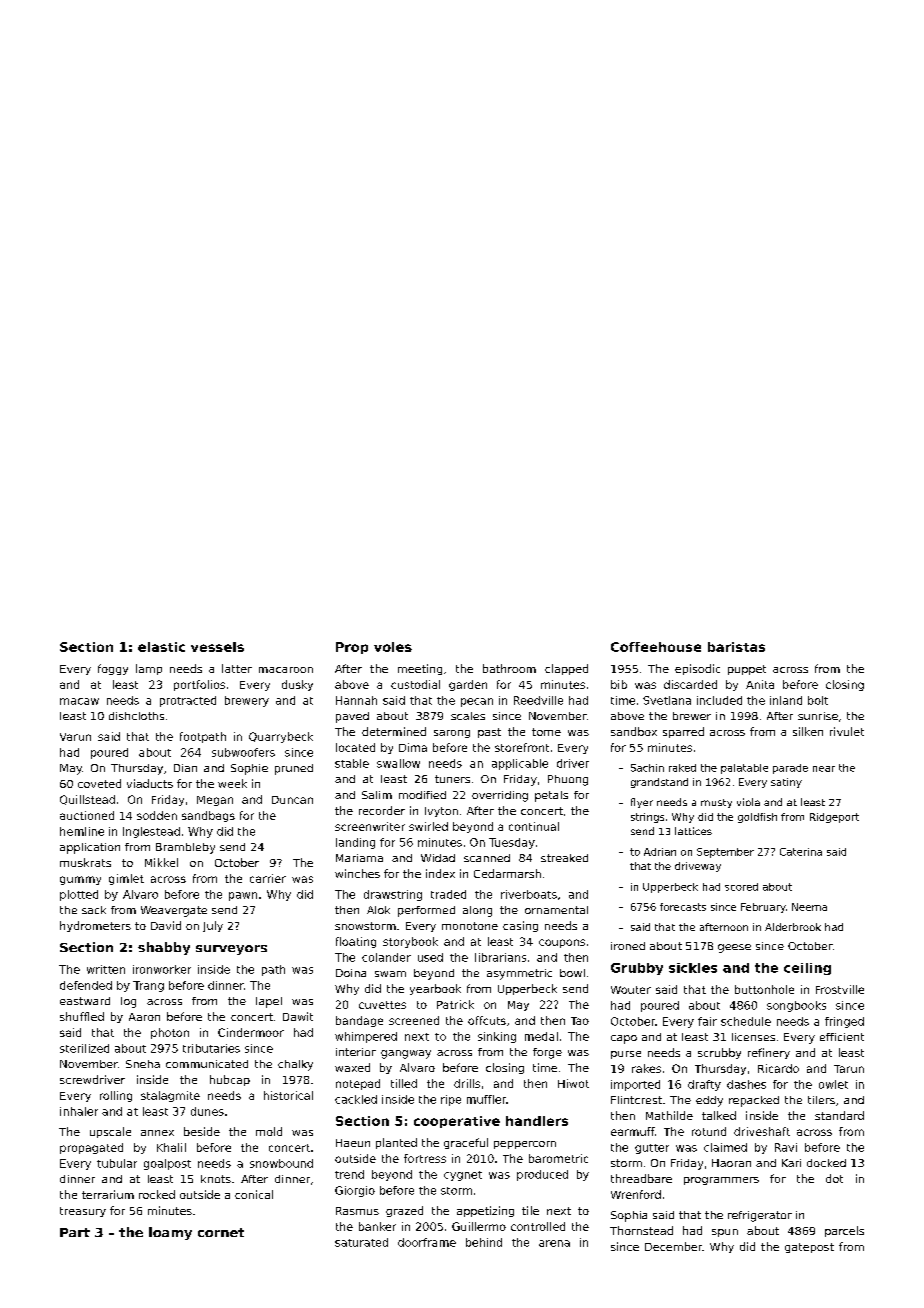 Image resolution: width=924 pixels, height=1308 pixels. What do you see at coordinates (361, 1242) in the page?
I see `saturated` at bounding box center [361, 1242].
